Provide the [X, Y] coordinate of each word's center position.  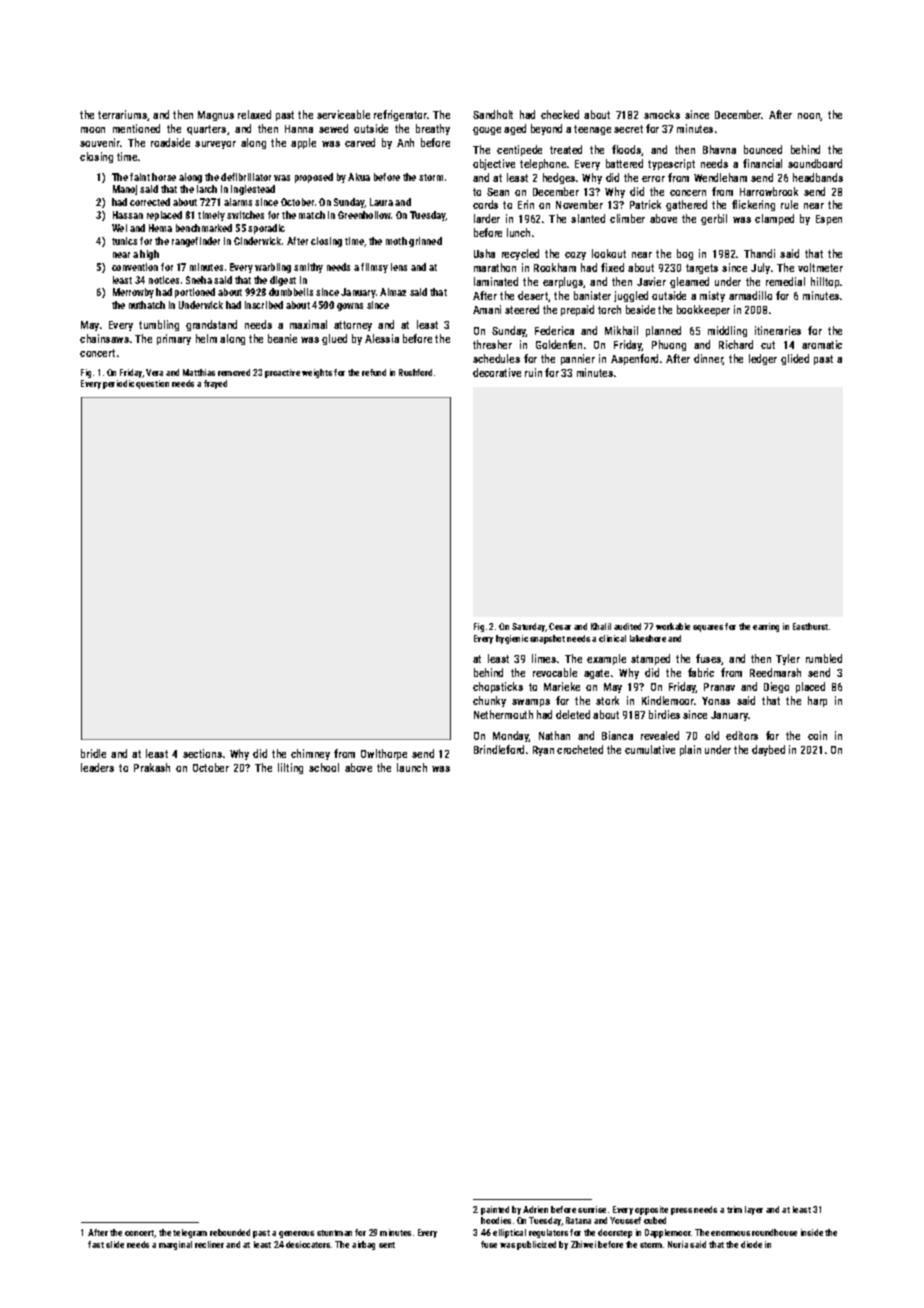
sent [387, 1245]
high [149, 255]
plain [690, 750]
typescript [671, 164]
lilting [290, 768]
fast [96, 1244]
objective [494, 164]
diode [751, 1244]
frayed [215, 384]
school [324, 767]
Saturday [529, 627]
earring [766, 627]
